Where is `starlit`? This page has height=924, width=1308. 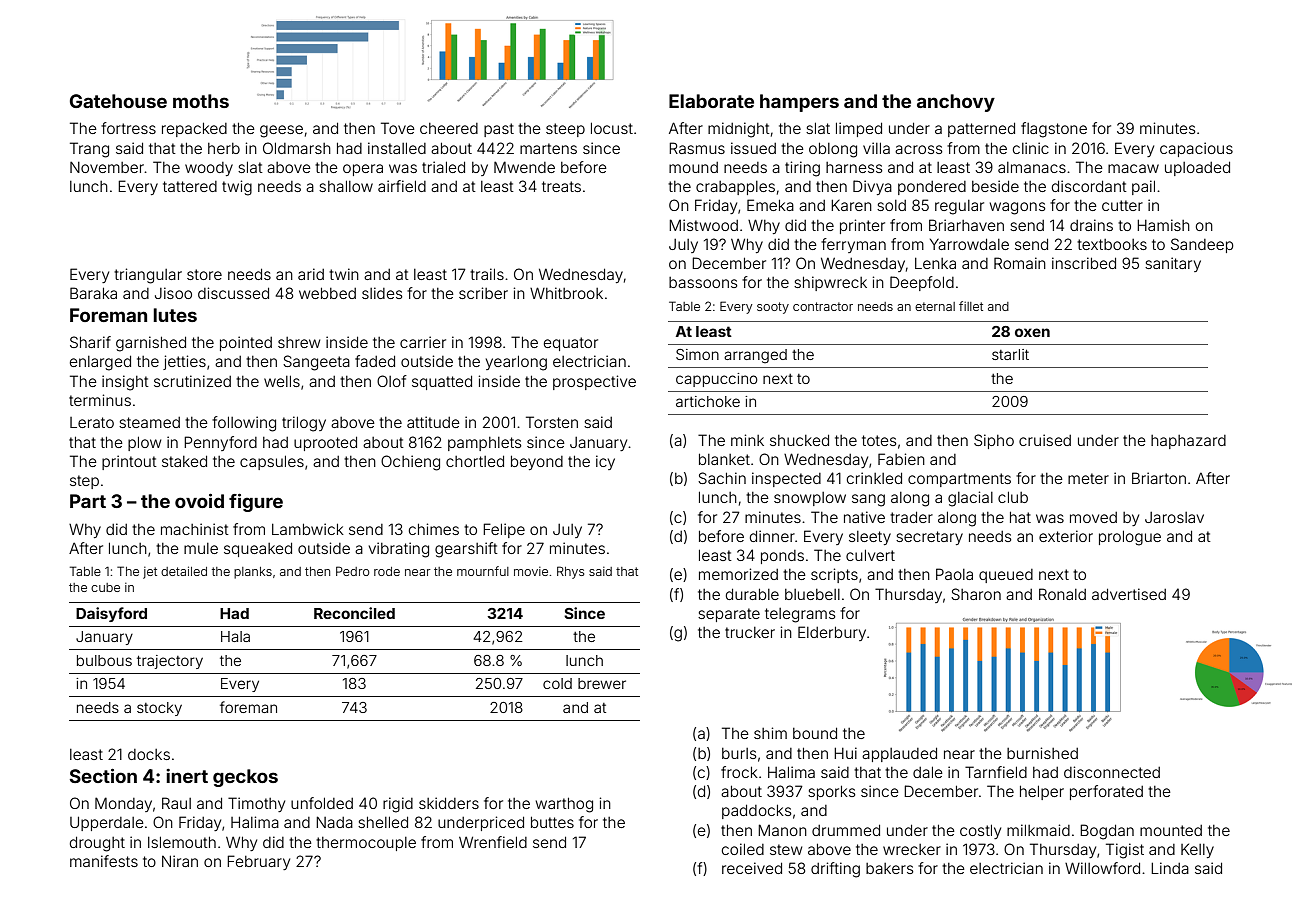 starlit is located at coordinates (1010, 354).
